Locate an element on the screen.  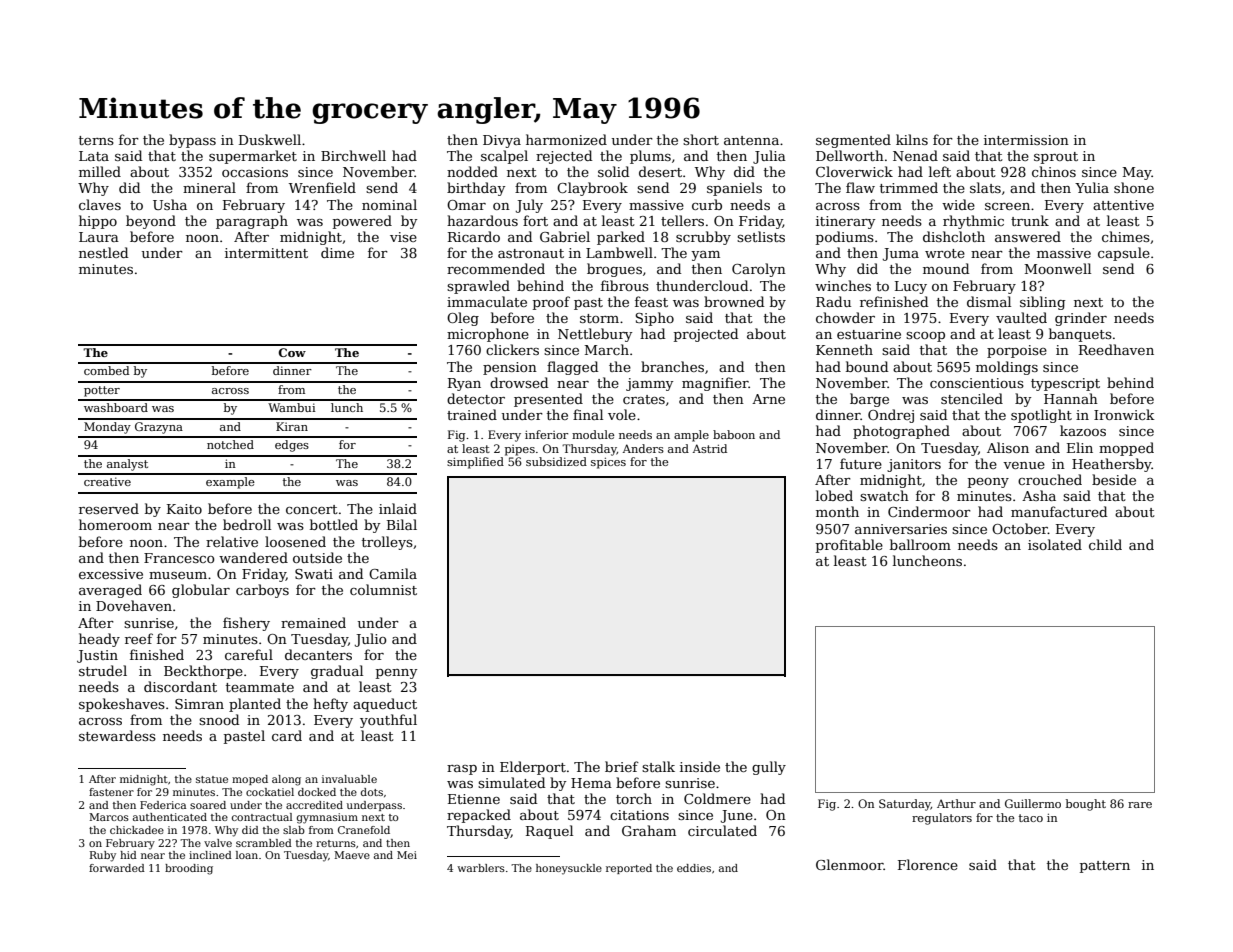
Bilal is located at coordinates (402, 524).
